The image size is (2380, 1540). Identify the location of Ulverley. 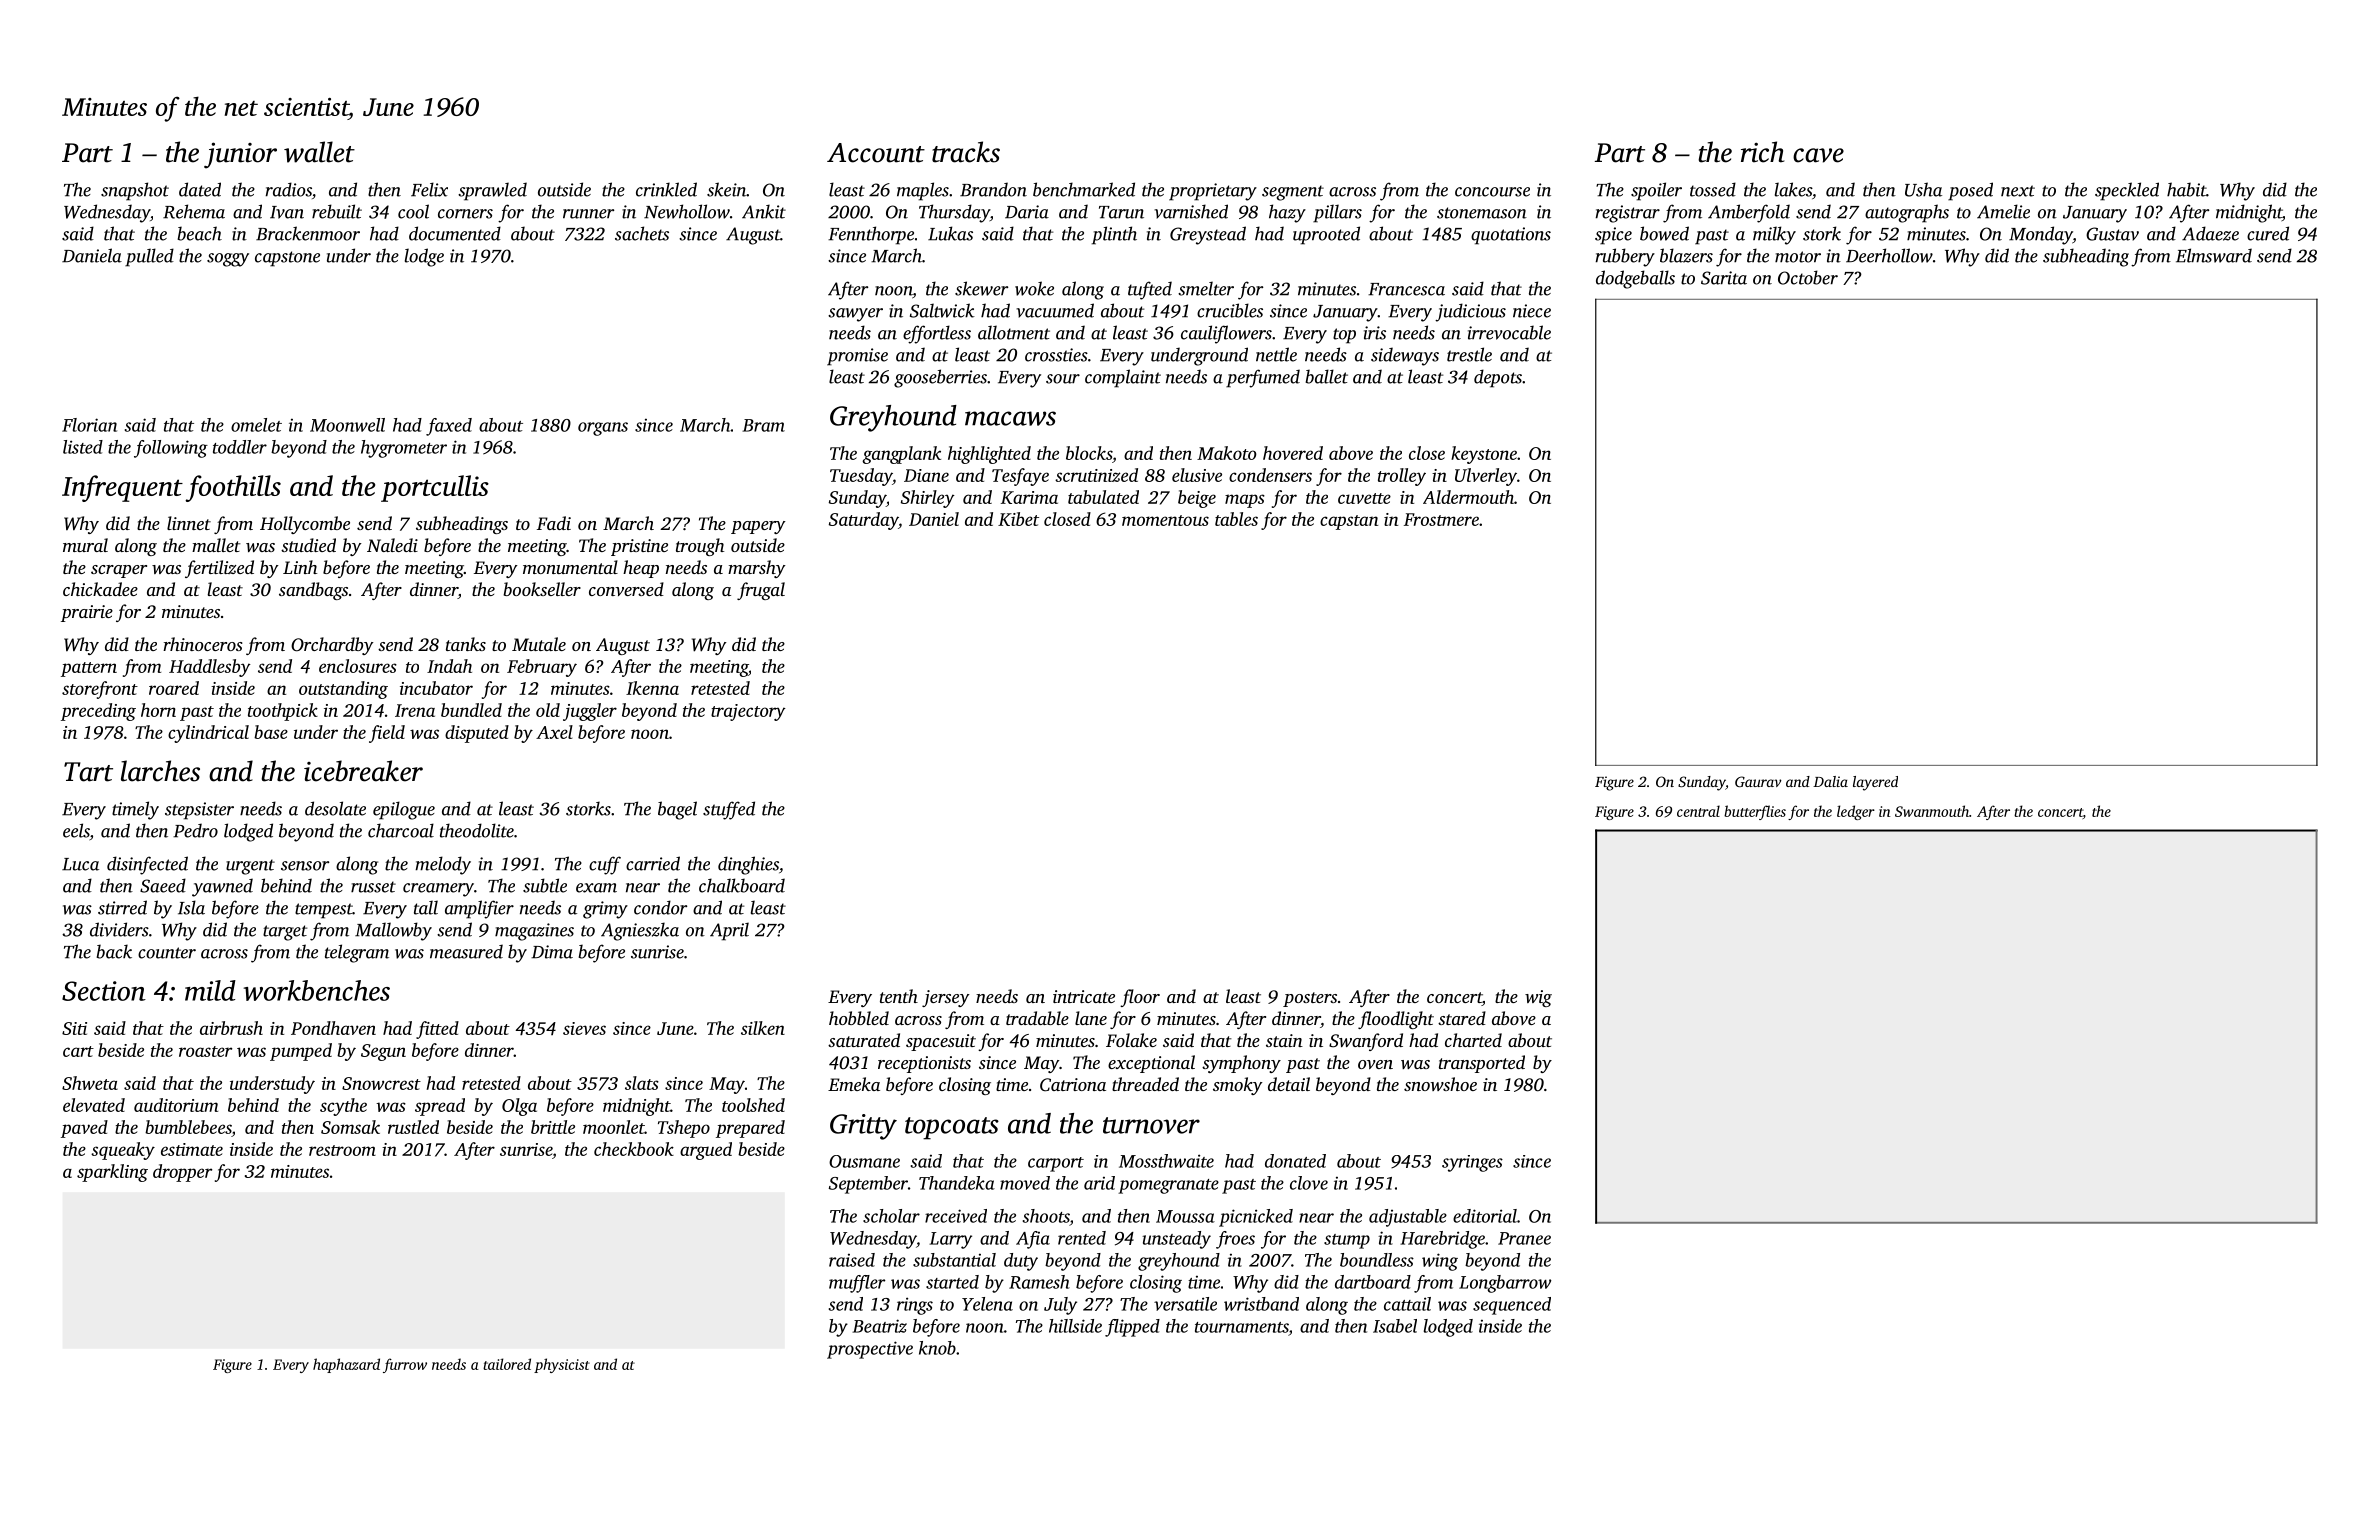
(1486, 477).
